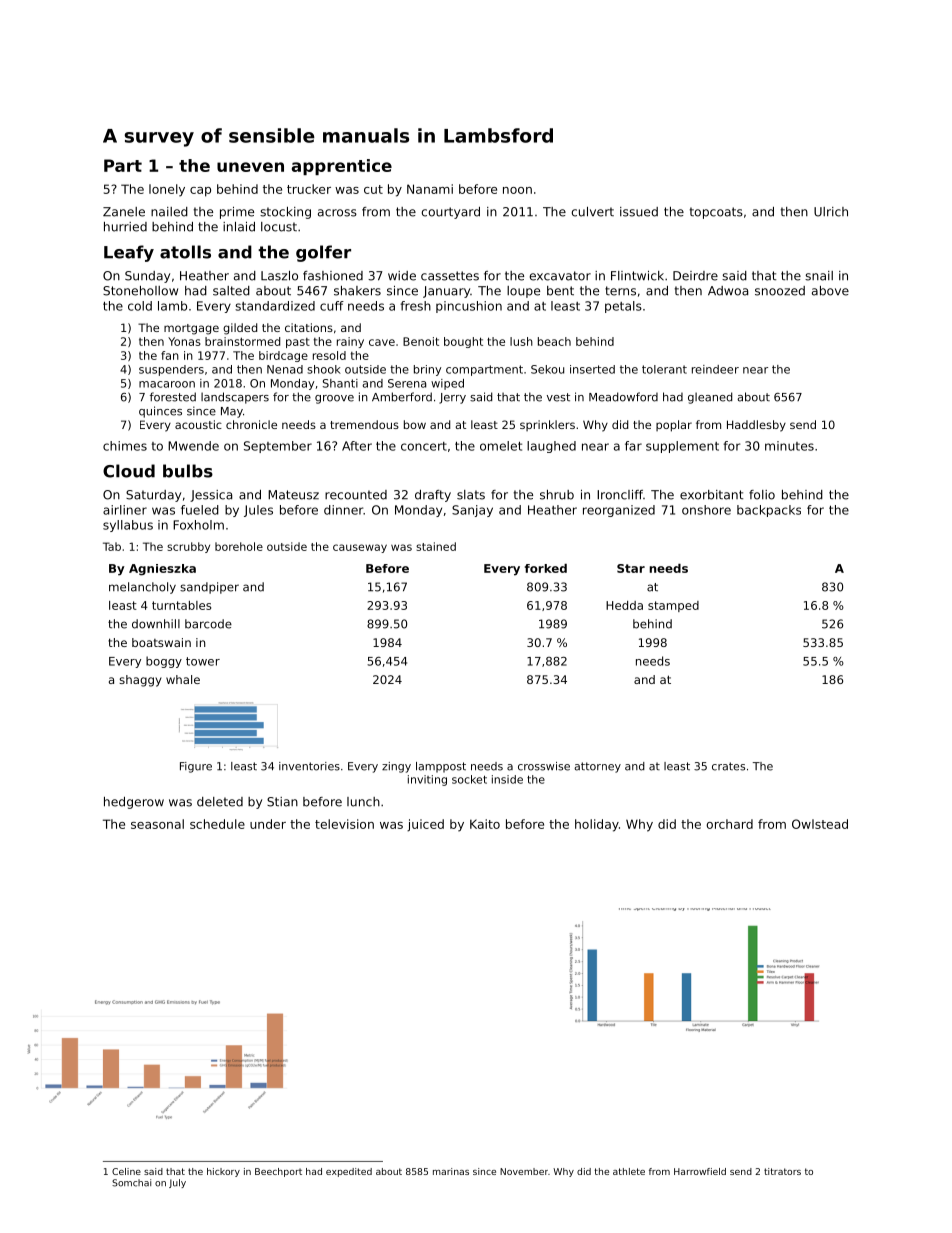 The width and height of the document is (952, 1233). What do you see at coordinates (700, 1171) in the document?
I see `Harrowfield` at bounding box center [700, 1171].
